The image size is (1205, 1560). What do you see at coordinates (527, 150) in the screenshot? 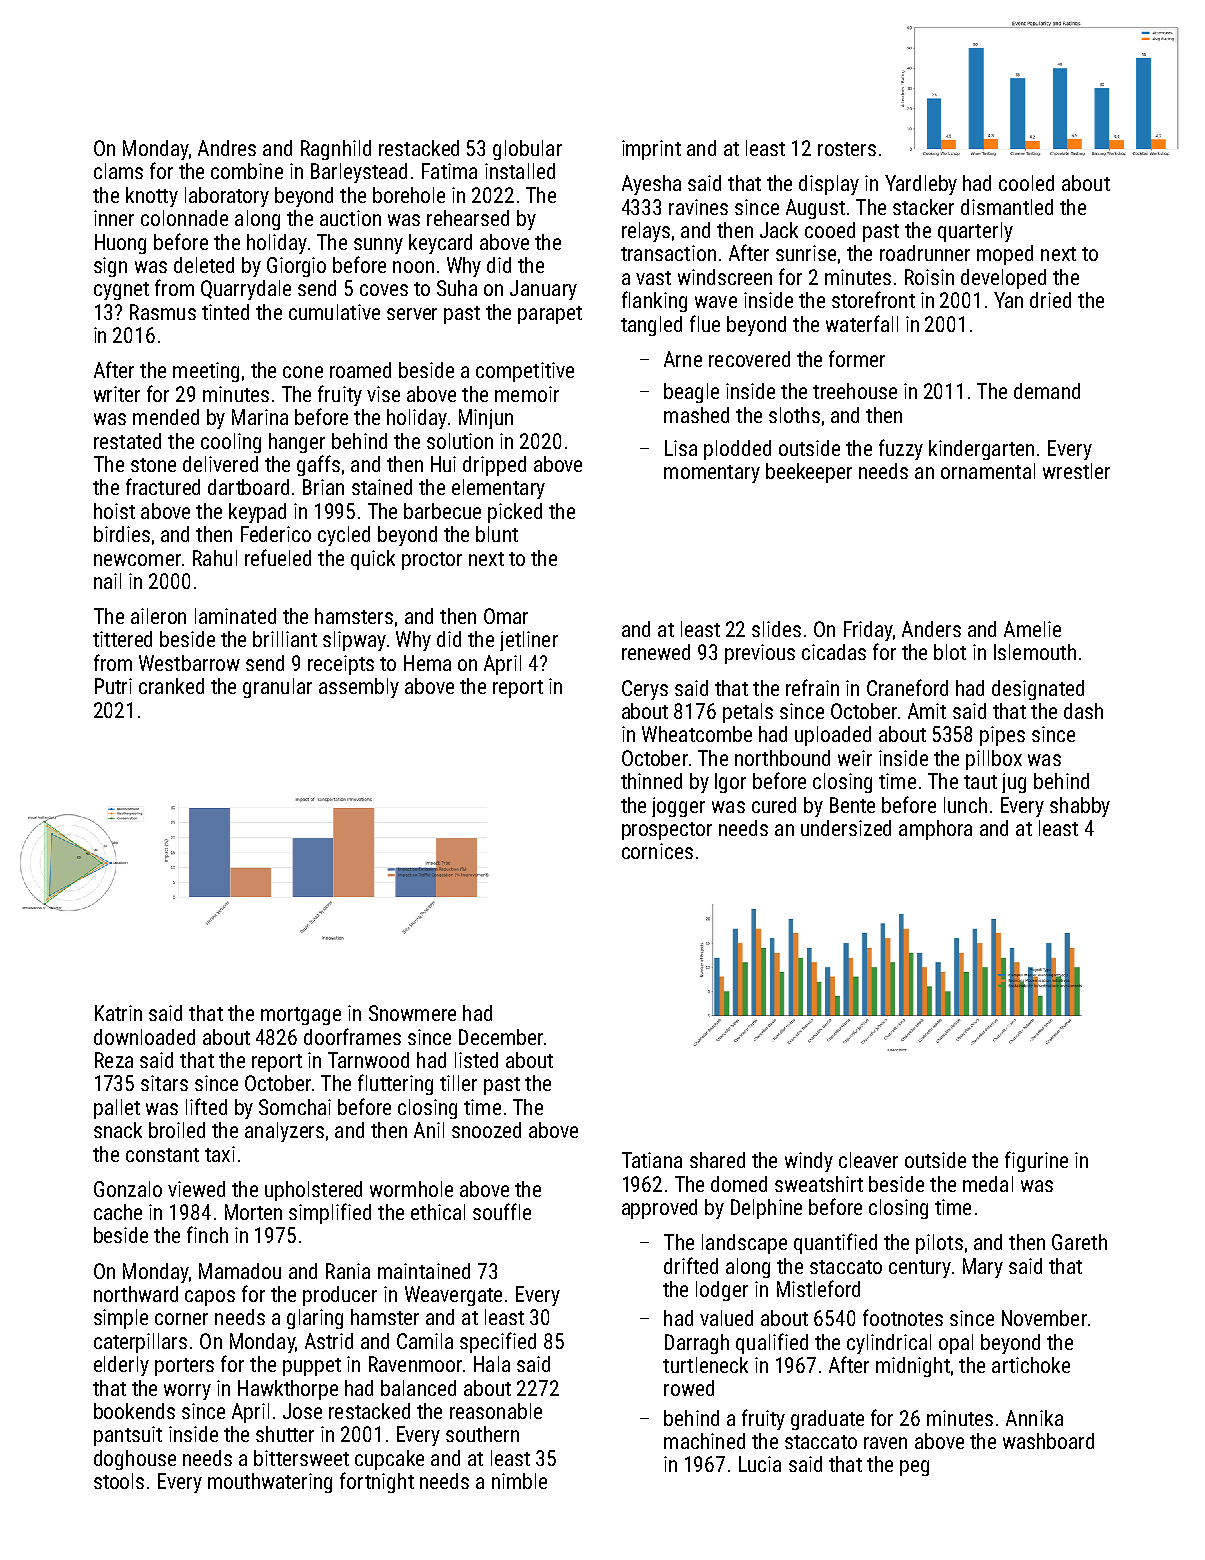
I see `globular` at bounding box center [527, 150].
